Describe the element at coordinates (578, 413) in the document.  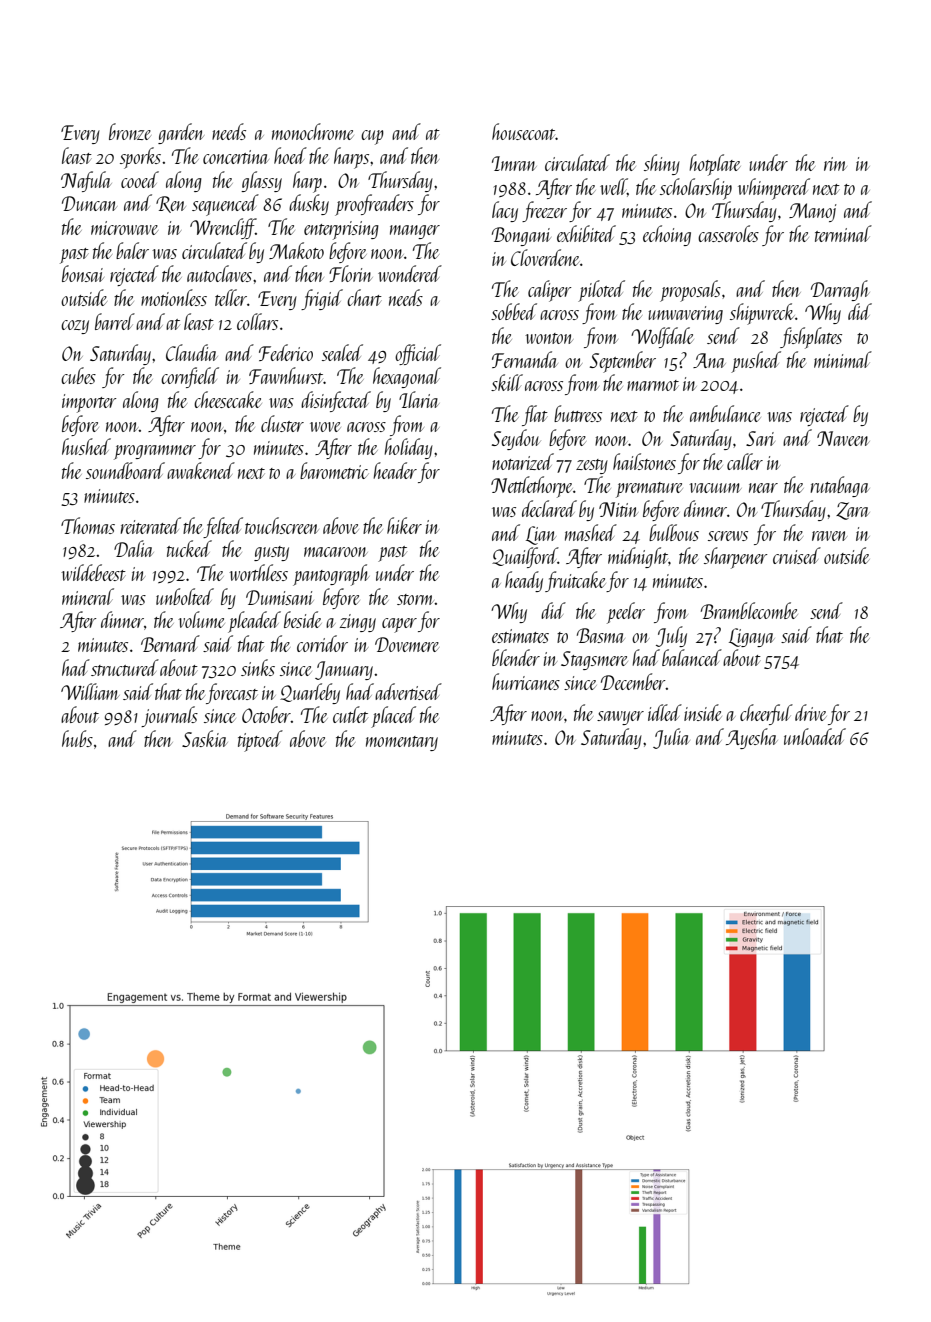
I see `buttress` at that location.
